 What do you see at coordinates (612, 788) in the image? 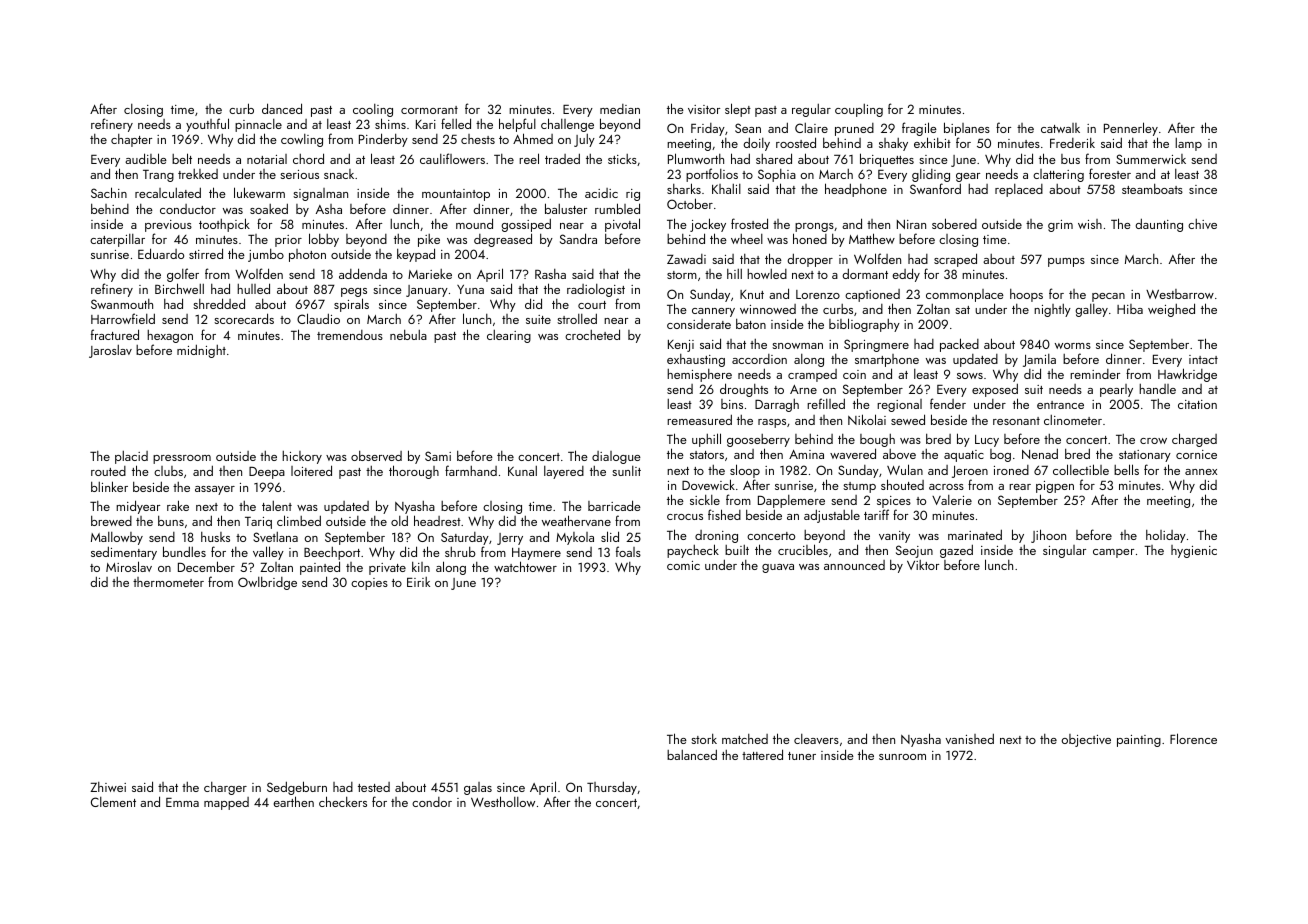
I see `Thursday` at bounding box center [612, 788].
